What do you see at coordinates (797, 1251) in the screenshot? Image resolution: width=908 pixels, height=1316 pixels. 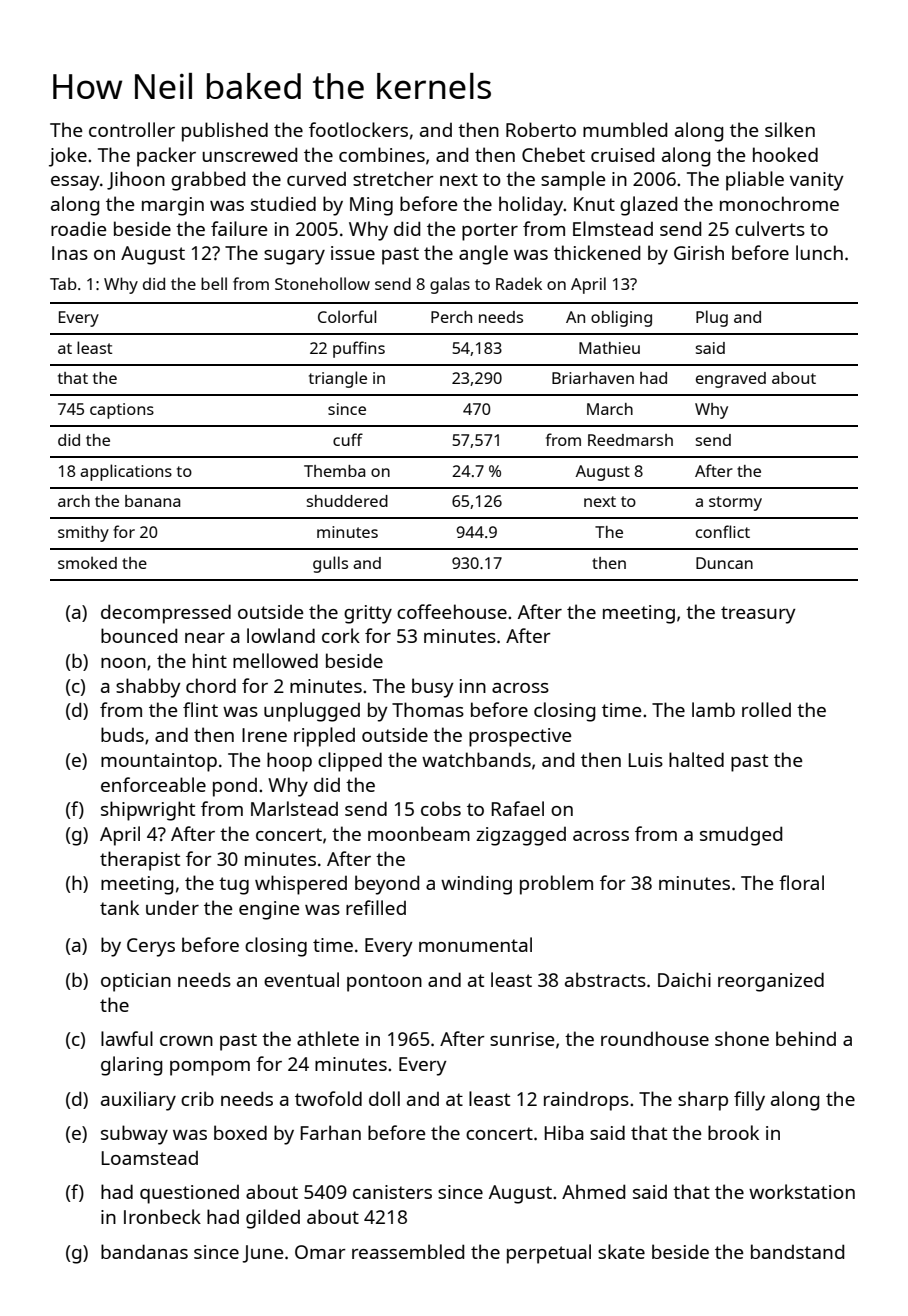 I see `bandstand` at bounding box center [797, 1251].
